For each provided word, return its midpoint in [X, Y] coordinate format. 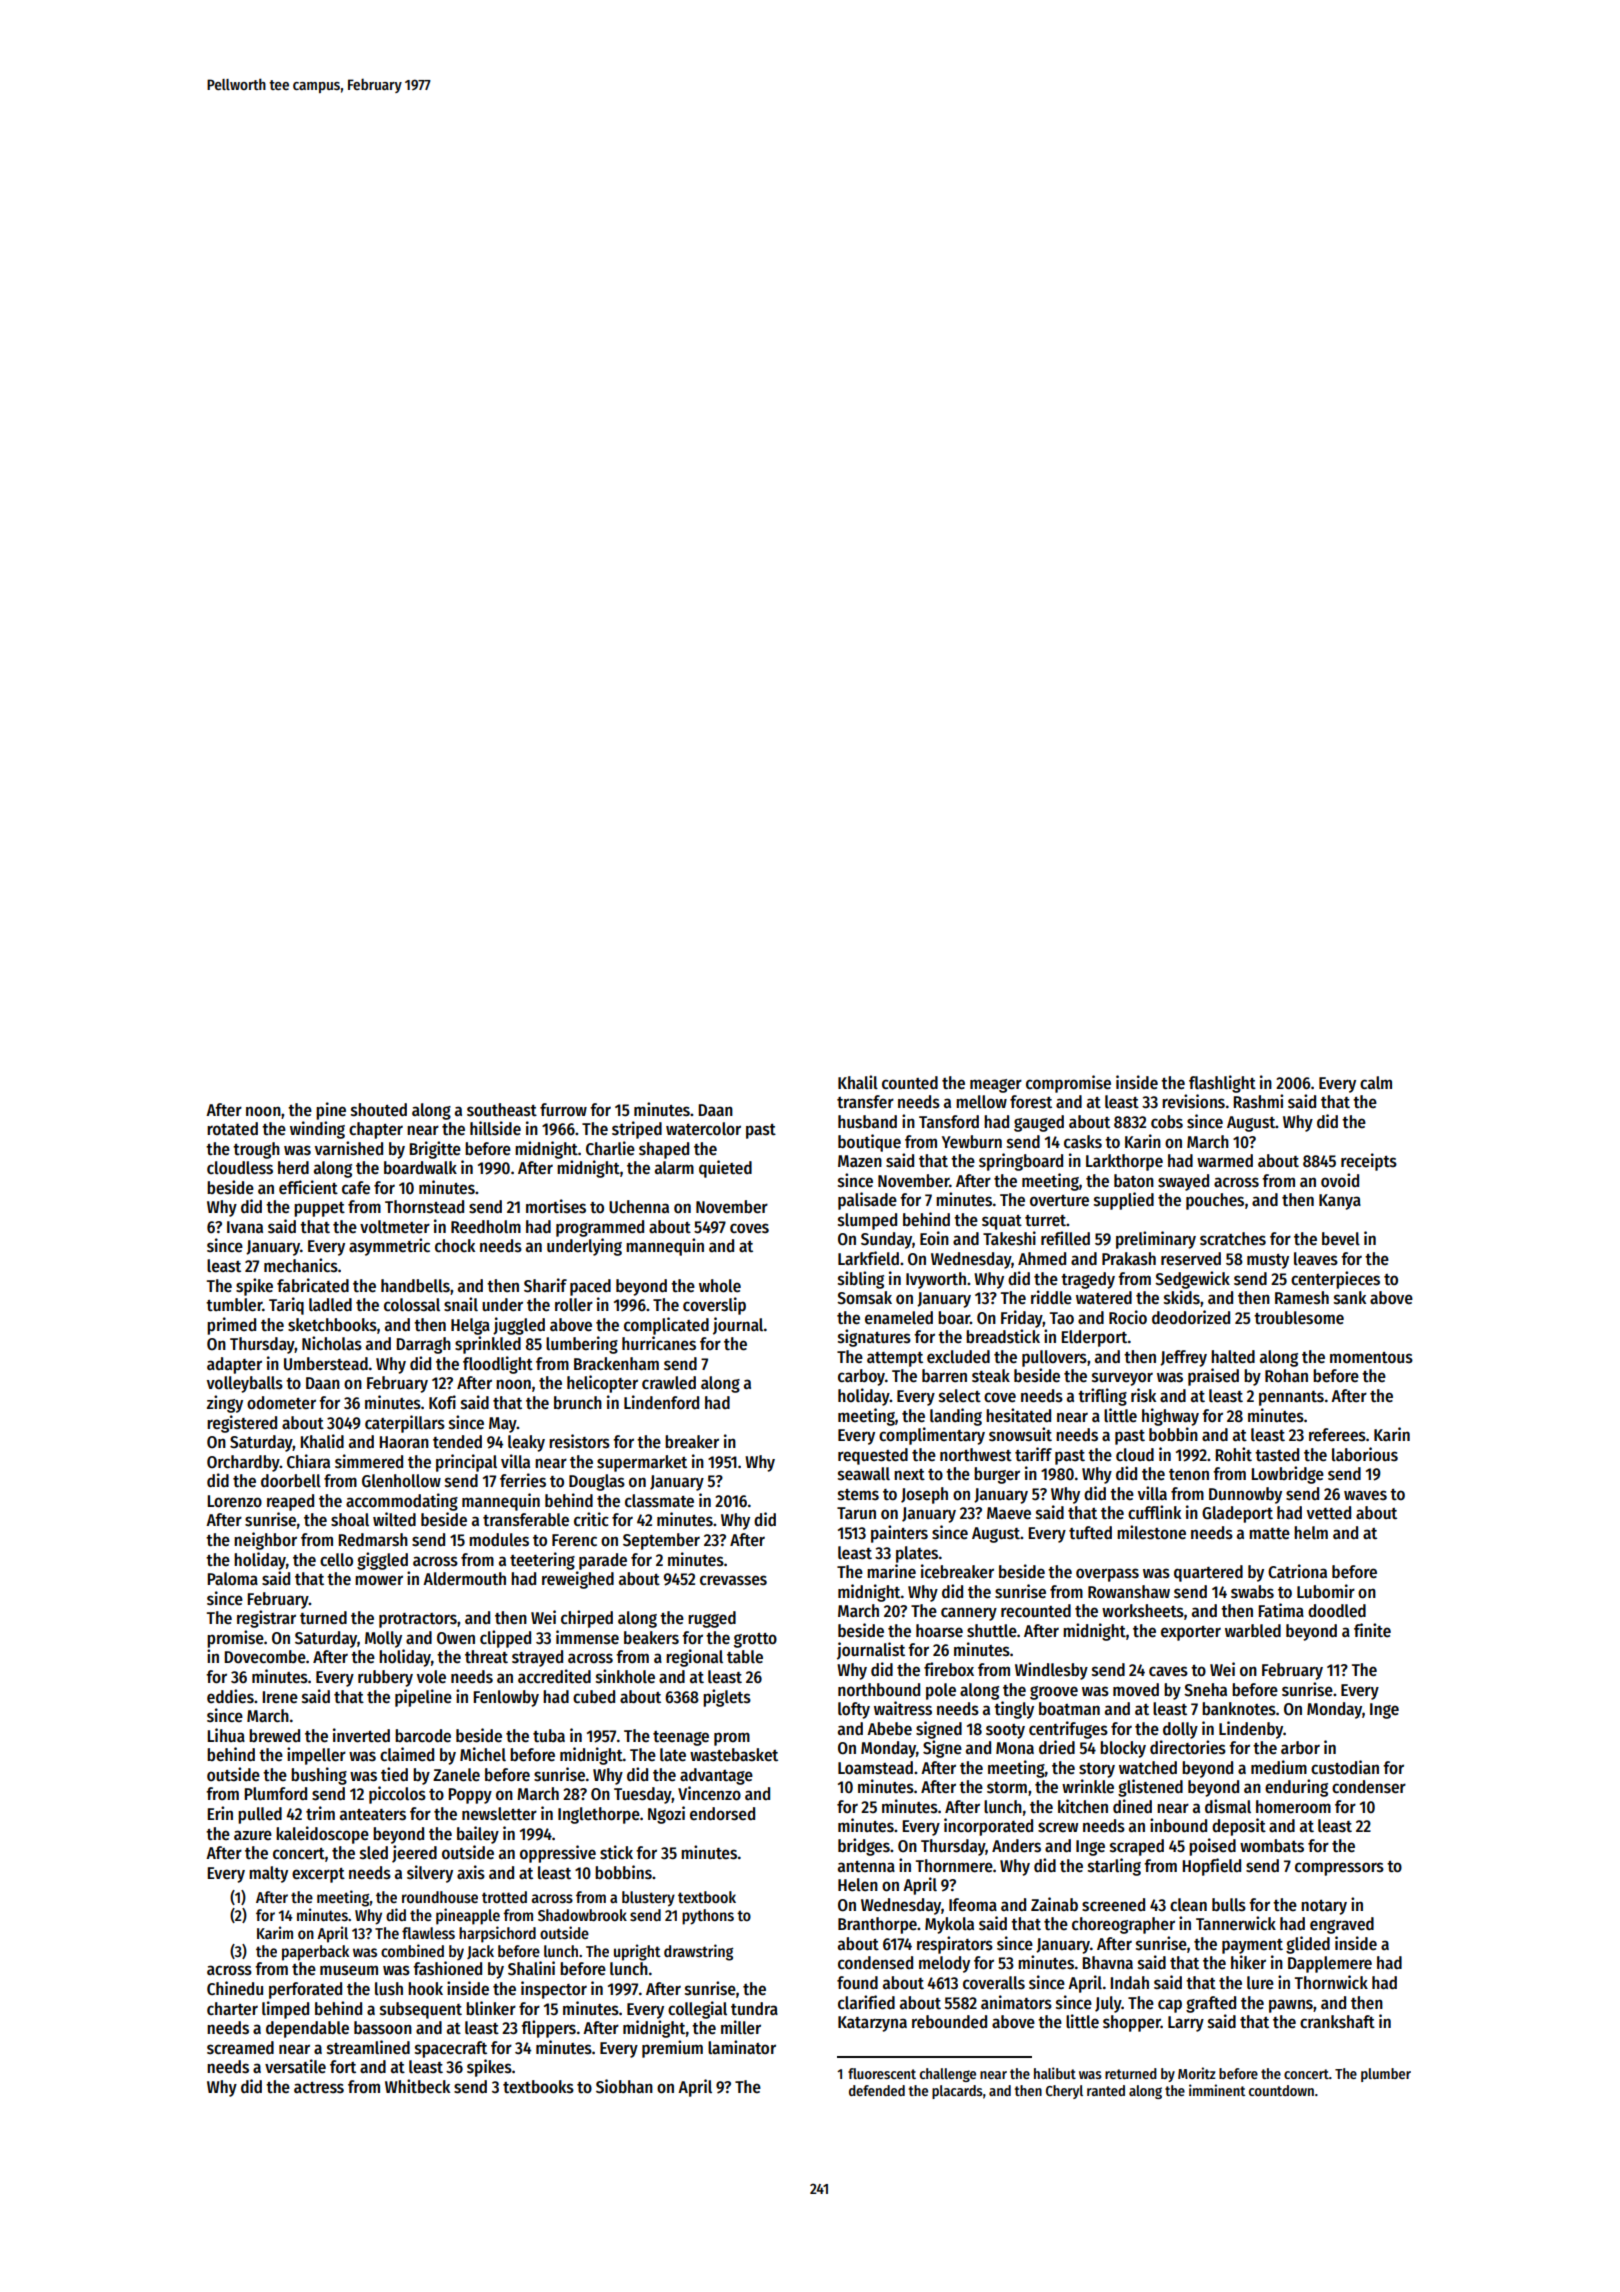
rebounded [949, 2022]
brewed [274, 1736]
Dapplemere [1330, 1964]
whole [720, 1286]
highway [1170, 1417]
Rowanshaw [1129, 1592]
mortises [556, 1206]
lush [389, 1989]
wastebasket [734, 1755]
